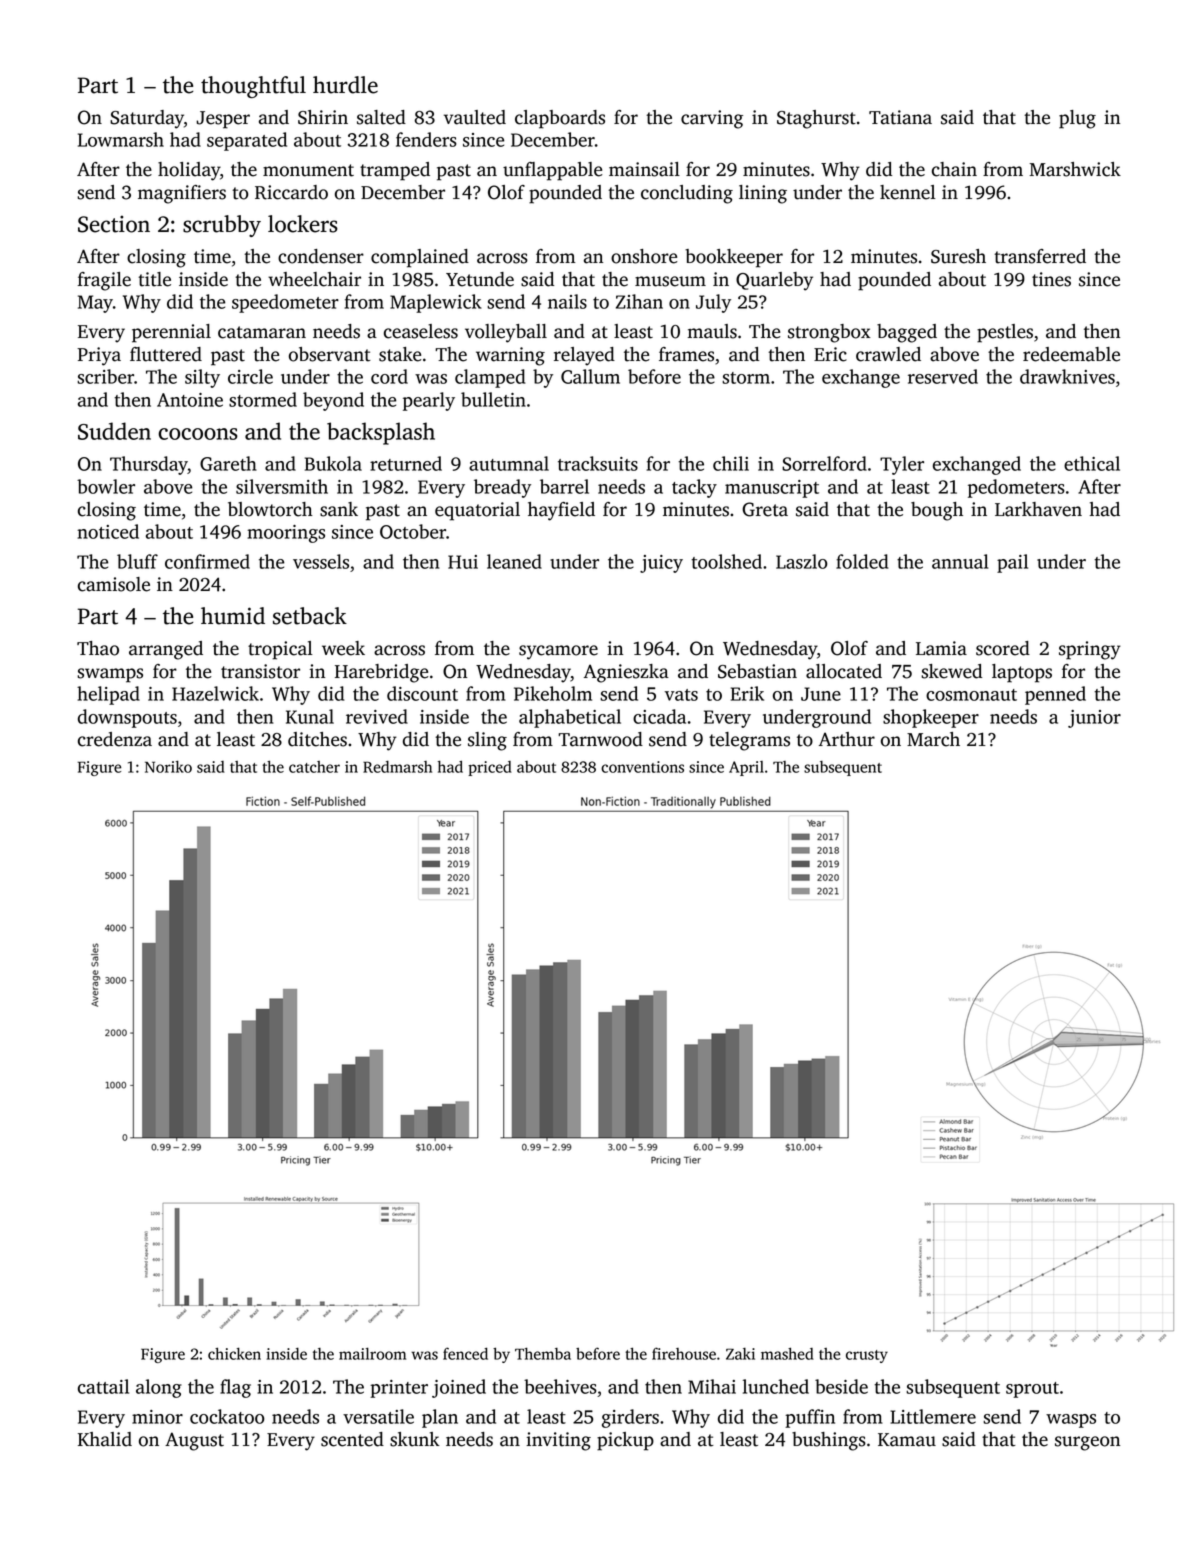 The height and width of the screenshot is (1551, 1198). I want to click on priced, so click(490, 768).
